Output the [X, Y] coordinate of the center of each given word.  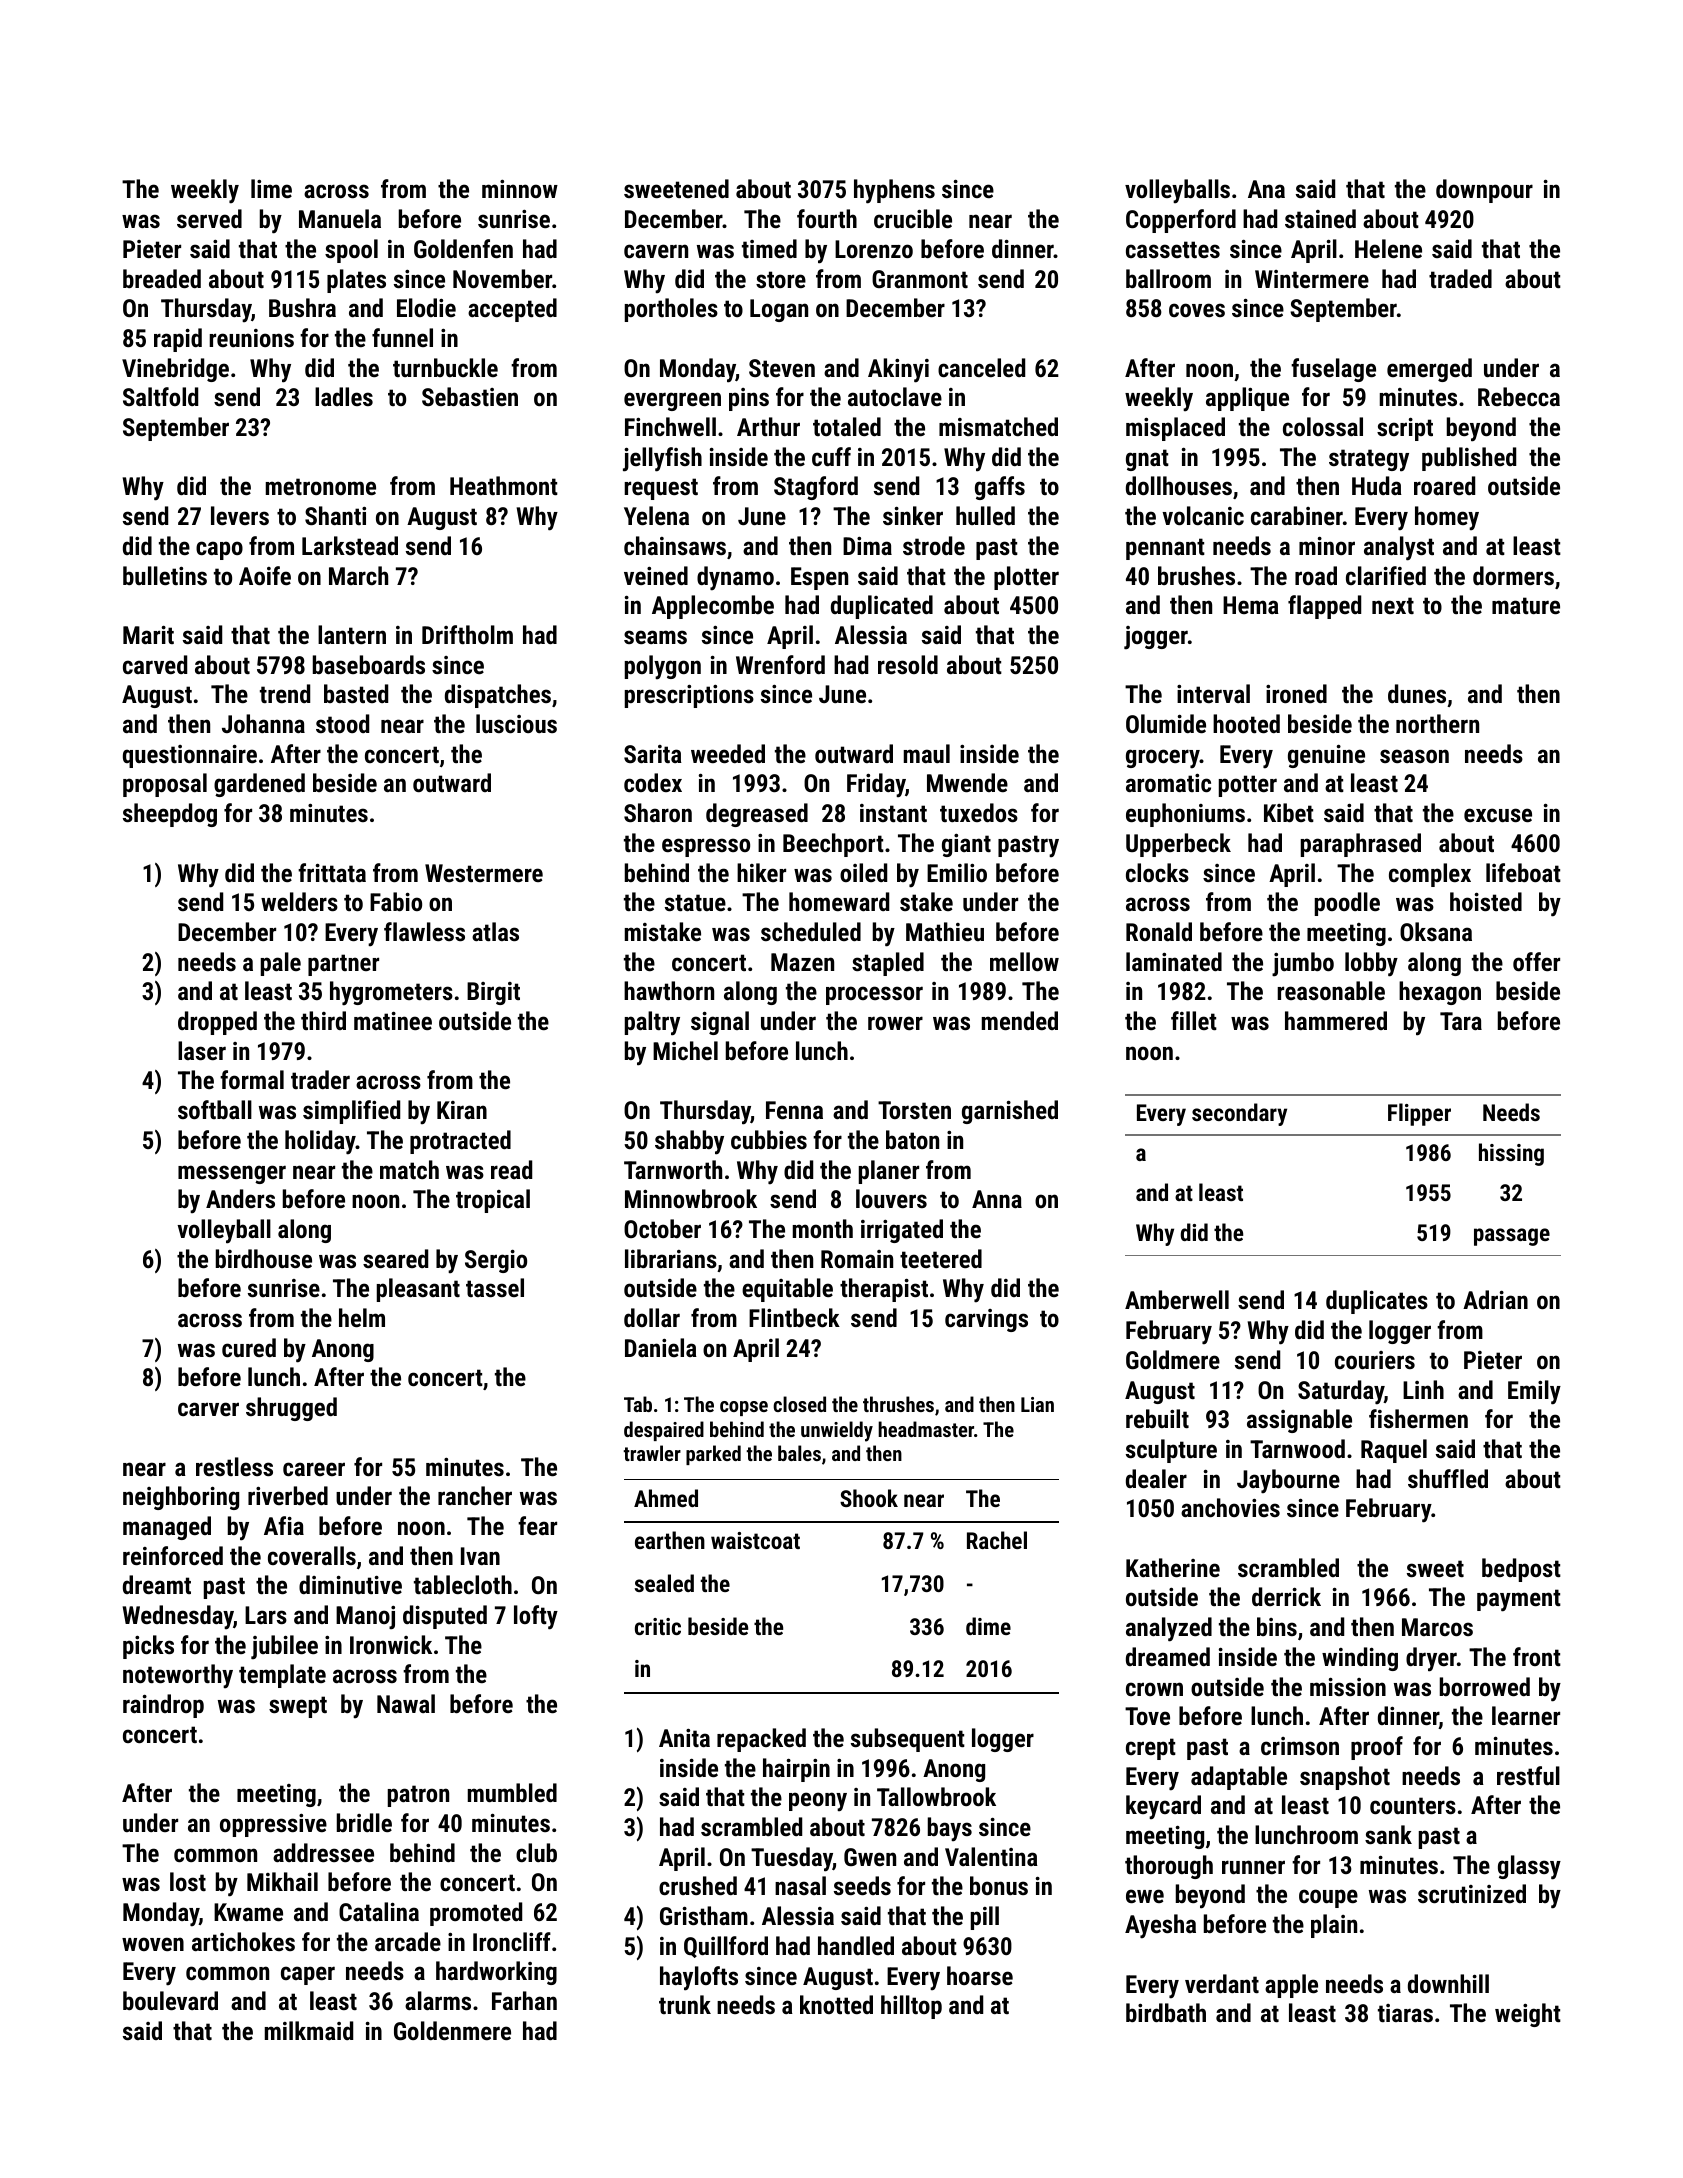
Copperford [1181, 221]
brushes [1196, 575]
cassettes [1173, 249]
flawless [424, 931]
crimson [1300, 1746]
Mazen [802, 962]
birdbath [1166, 2012]
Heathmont [504, 485]
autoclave [895, 396]
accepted [512, 310]
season [1414, 756]
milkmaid [309, 2030]
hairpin [796, 1770]
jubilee [284, 1647]
